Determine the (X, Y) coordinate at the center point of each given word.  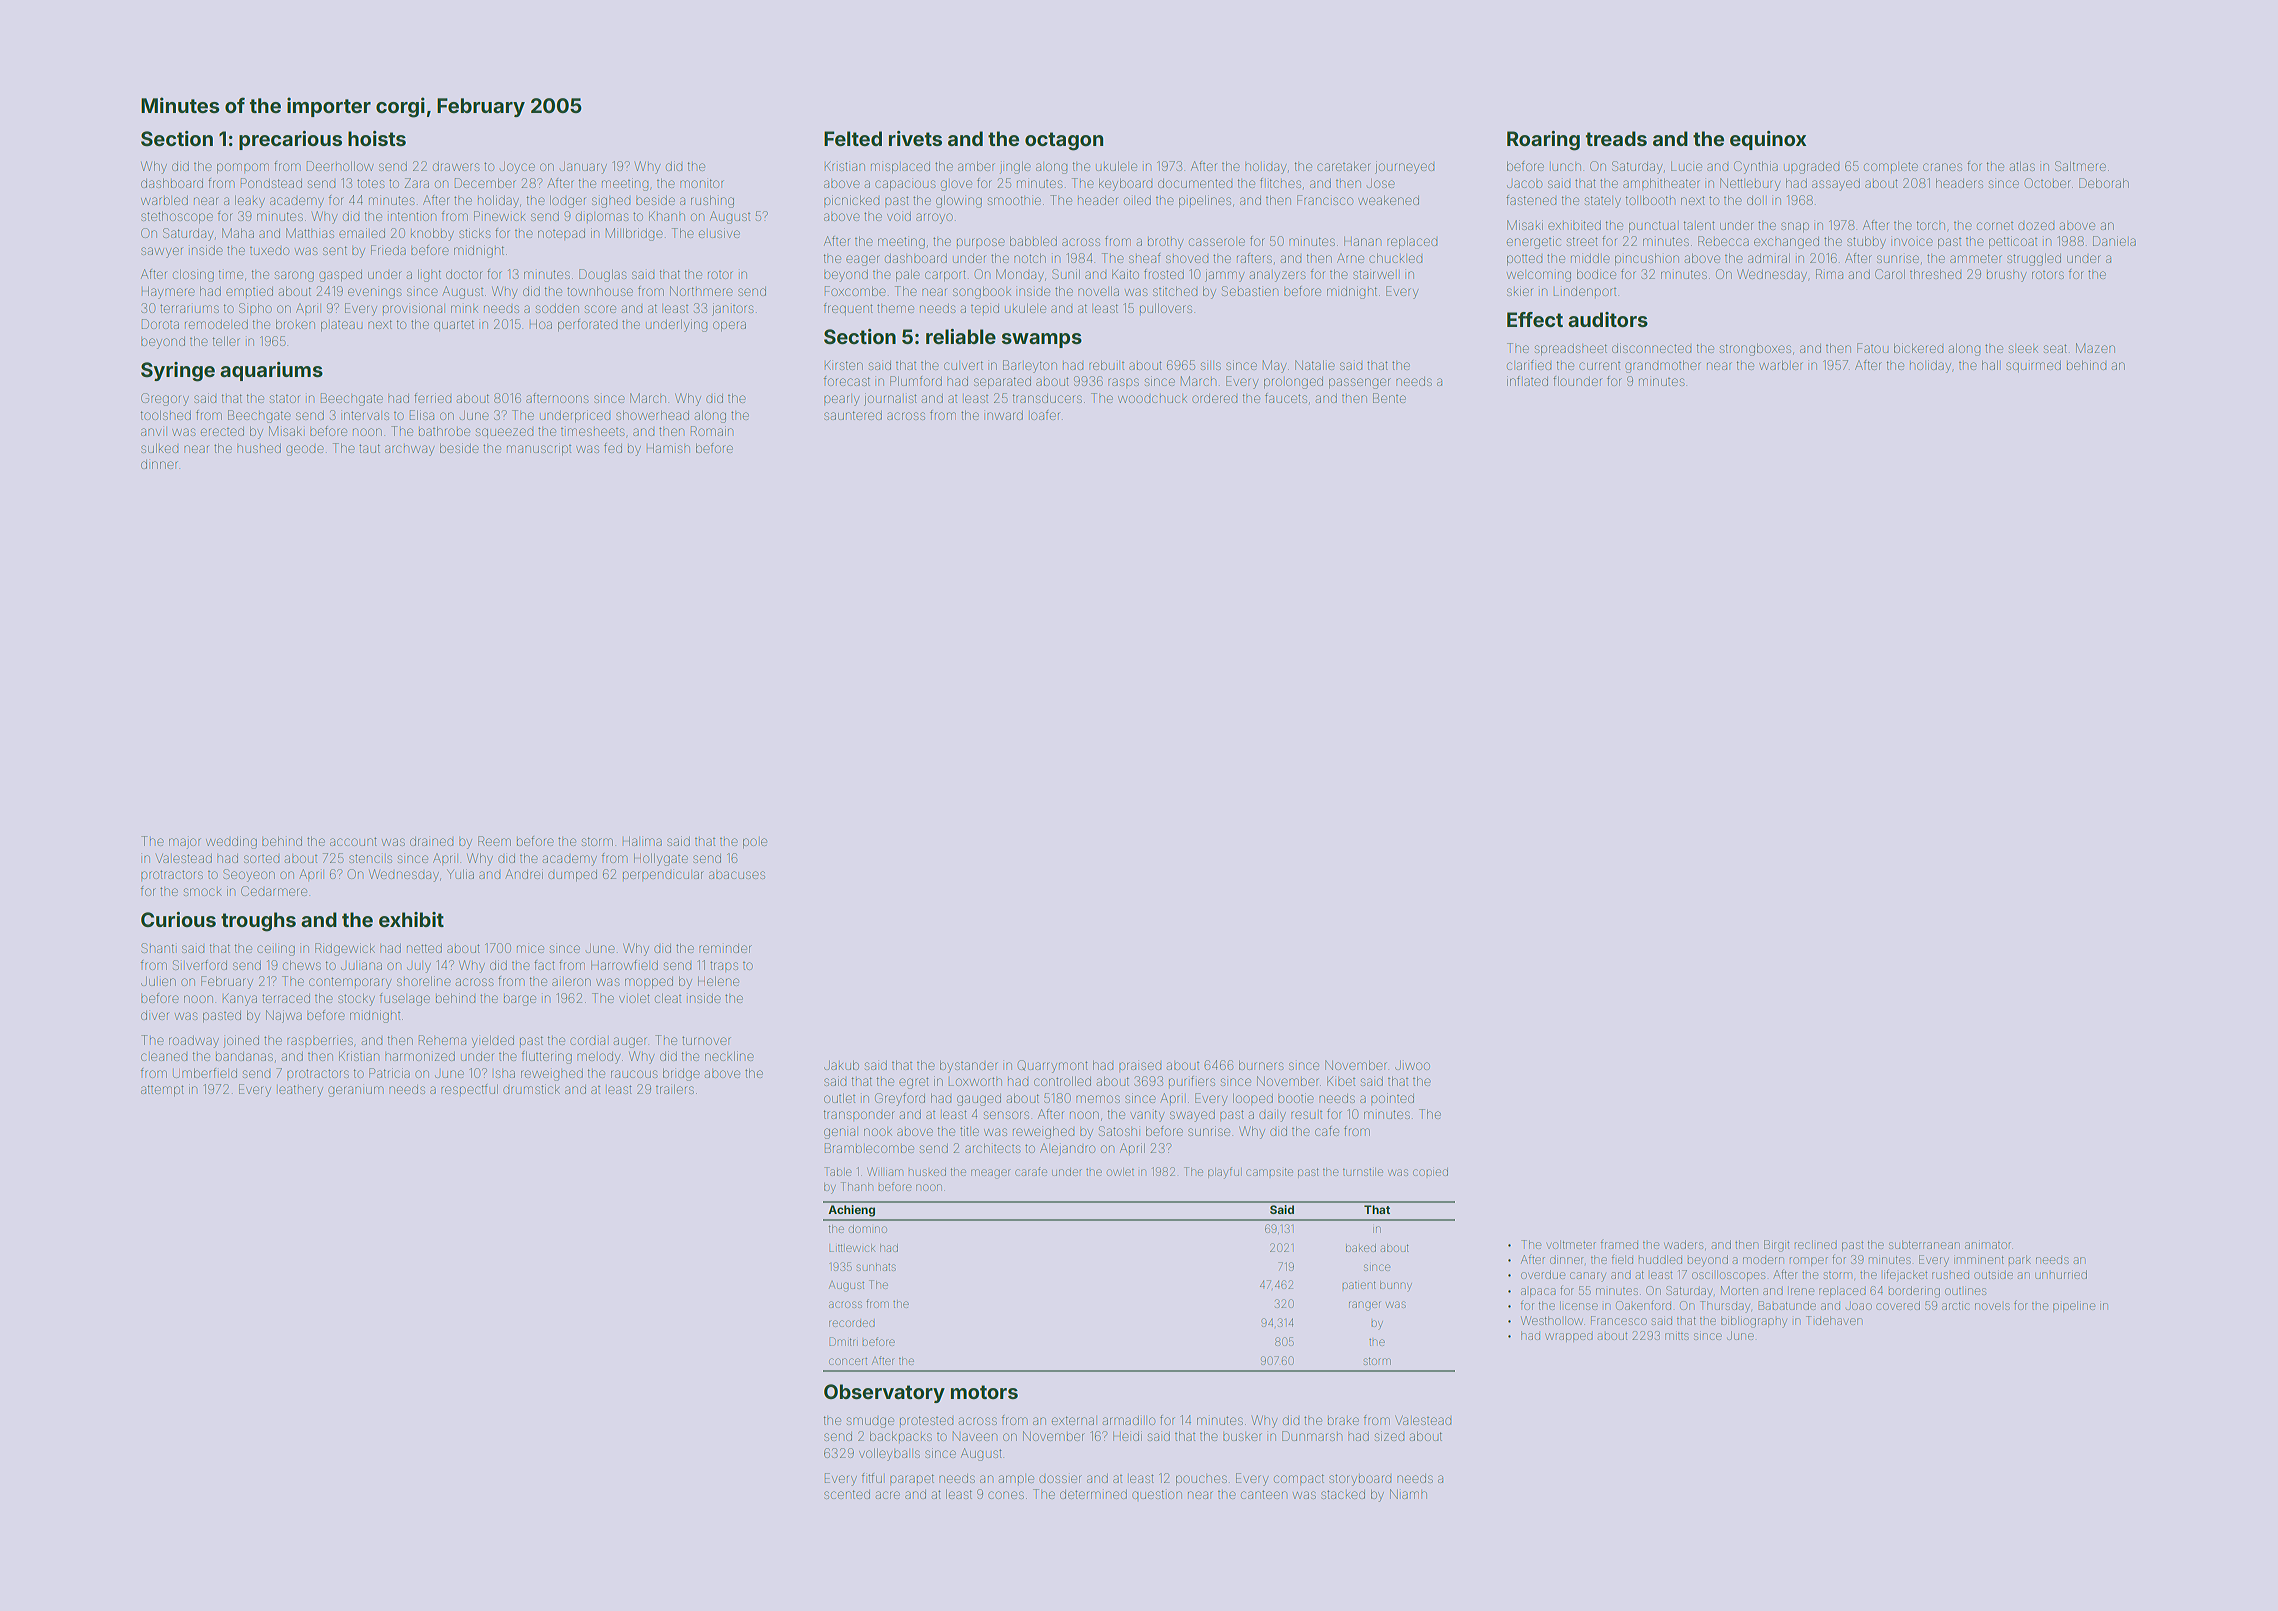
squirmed (2033, 366)
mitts (1677, 1336)
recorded (852, 1323)
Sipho (255, 308)
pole (755, 843)
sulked (159, 448)
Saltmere (2080, 166)
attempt (162, 1090)
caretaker (1344, 166)
